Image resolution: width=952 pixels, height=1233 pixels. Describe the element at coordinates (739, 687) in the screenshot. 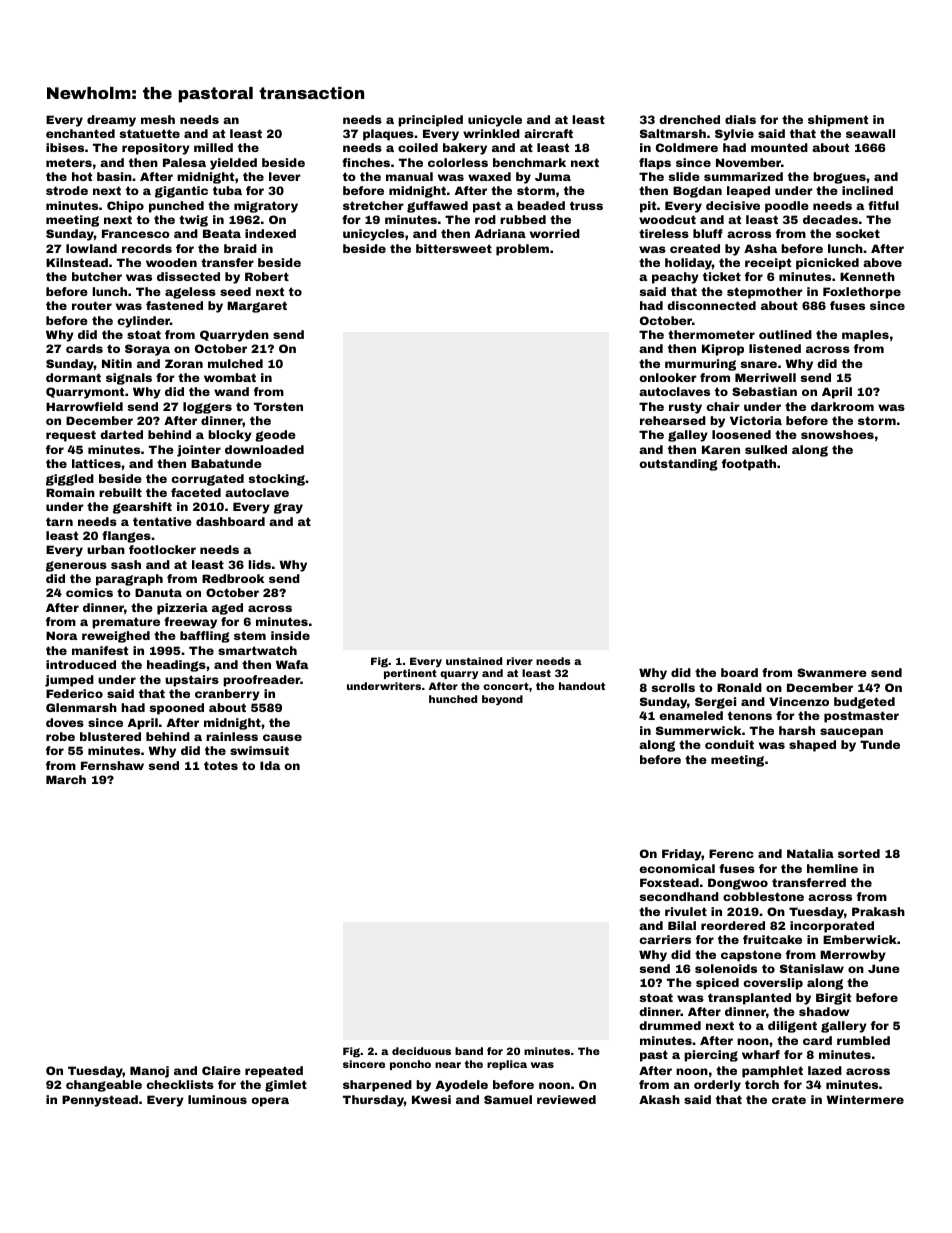

I see `Ronald` at that location.
